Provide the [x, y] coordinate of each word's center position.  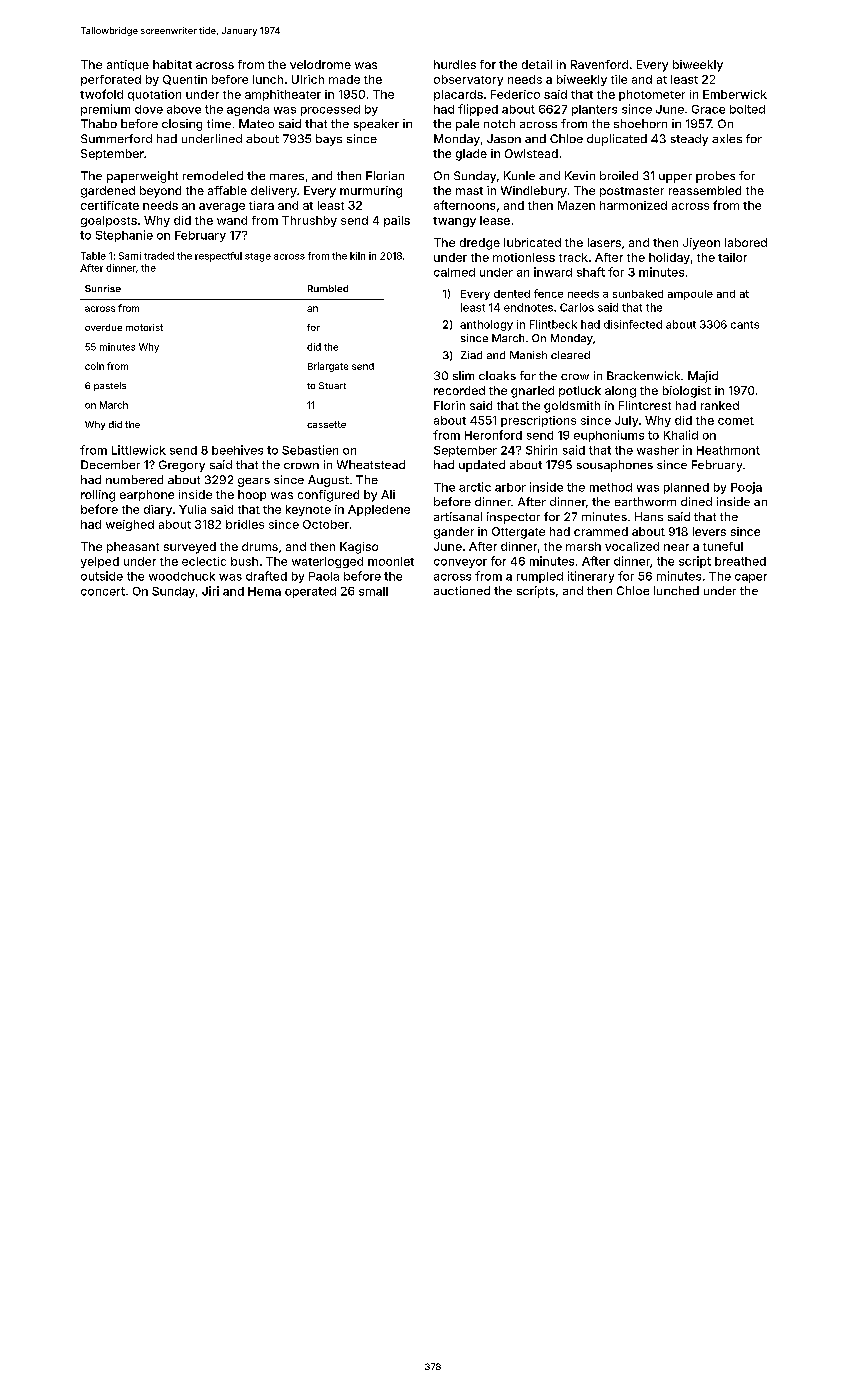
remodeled [213, 175]
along [620, 392]
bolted [747, 109]
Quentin [185, 80]
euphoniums [609, 436]
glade [471, 155]
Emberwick [735, 94]
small [373, 591]
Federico [515, 94]
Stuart [332, 385]
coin [94, 366]
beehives [237, 450]
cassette [326, 424]
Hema [264, 591]
